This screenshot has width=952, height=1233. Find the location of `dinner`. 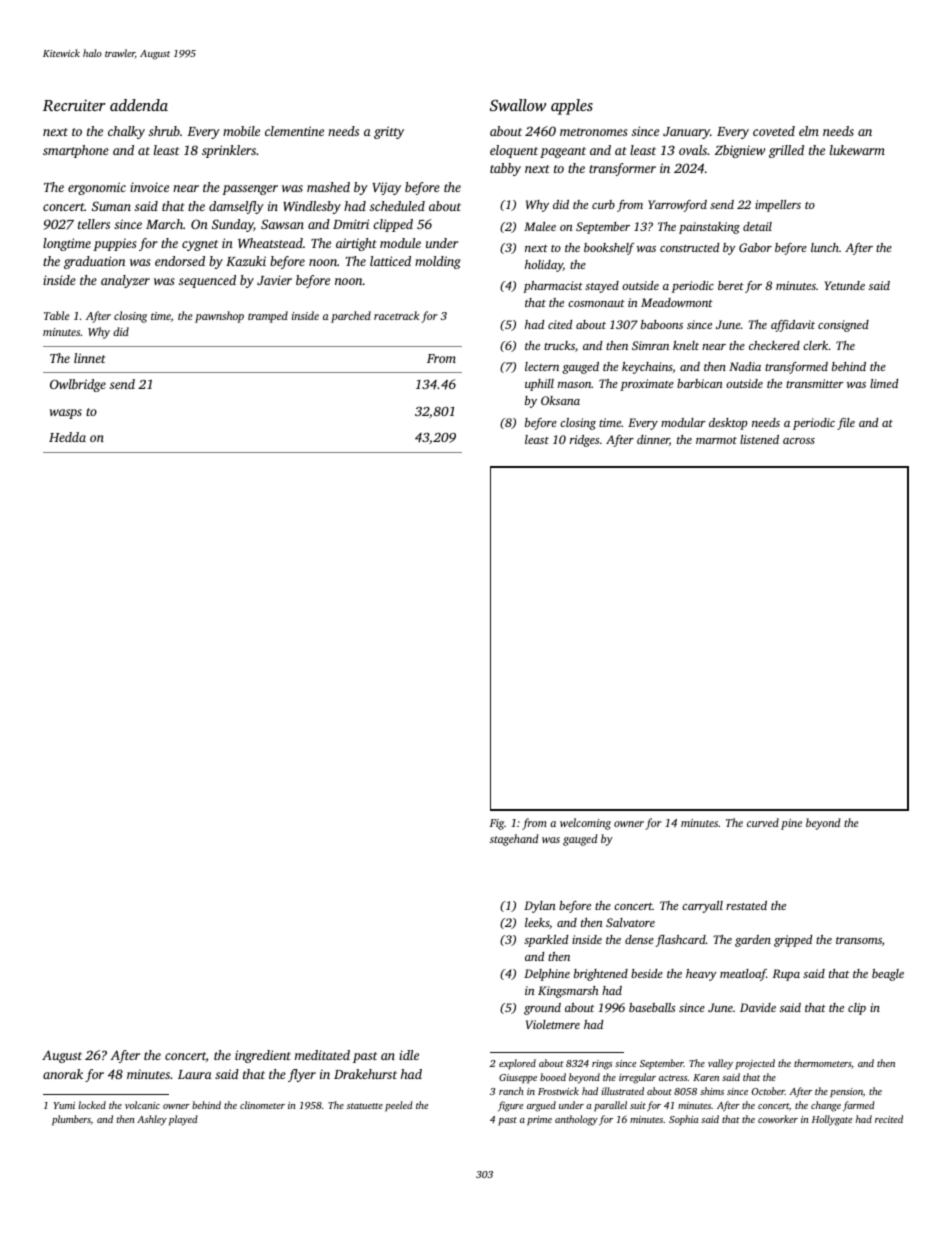

dinner is located at coordinates (653, 440).
